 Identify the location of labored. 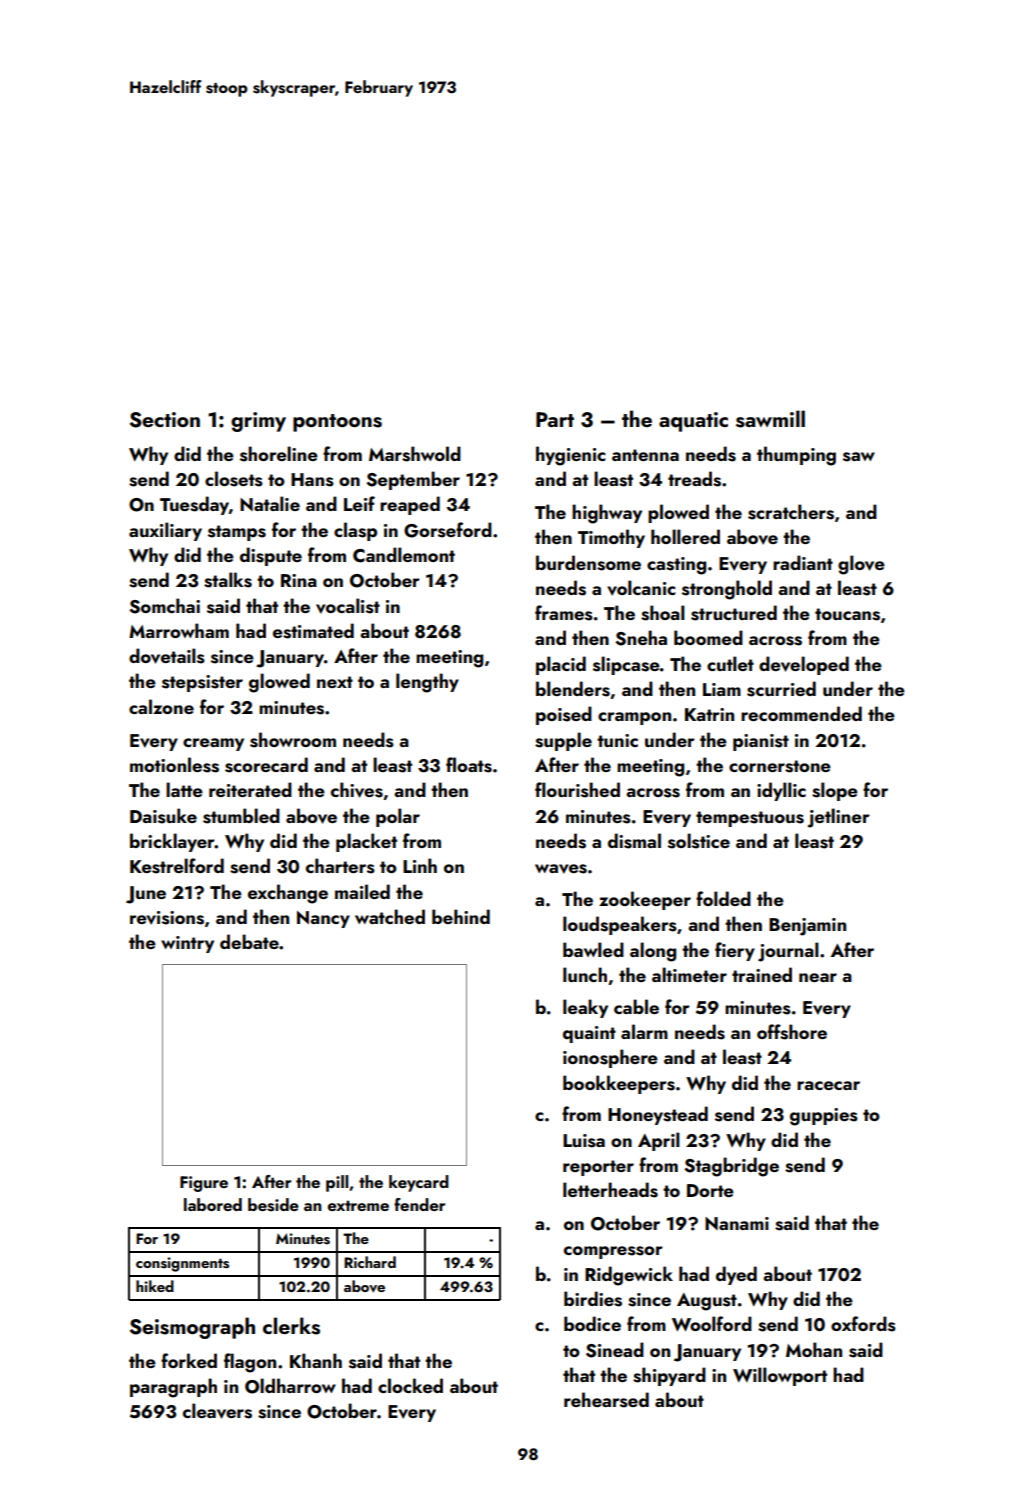
(213, 1204).
